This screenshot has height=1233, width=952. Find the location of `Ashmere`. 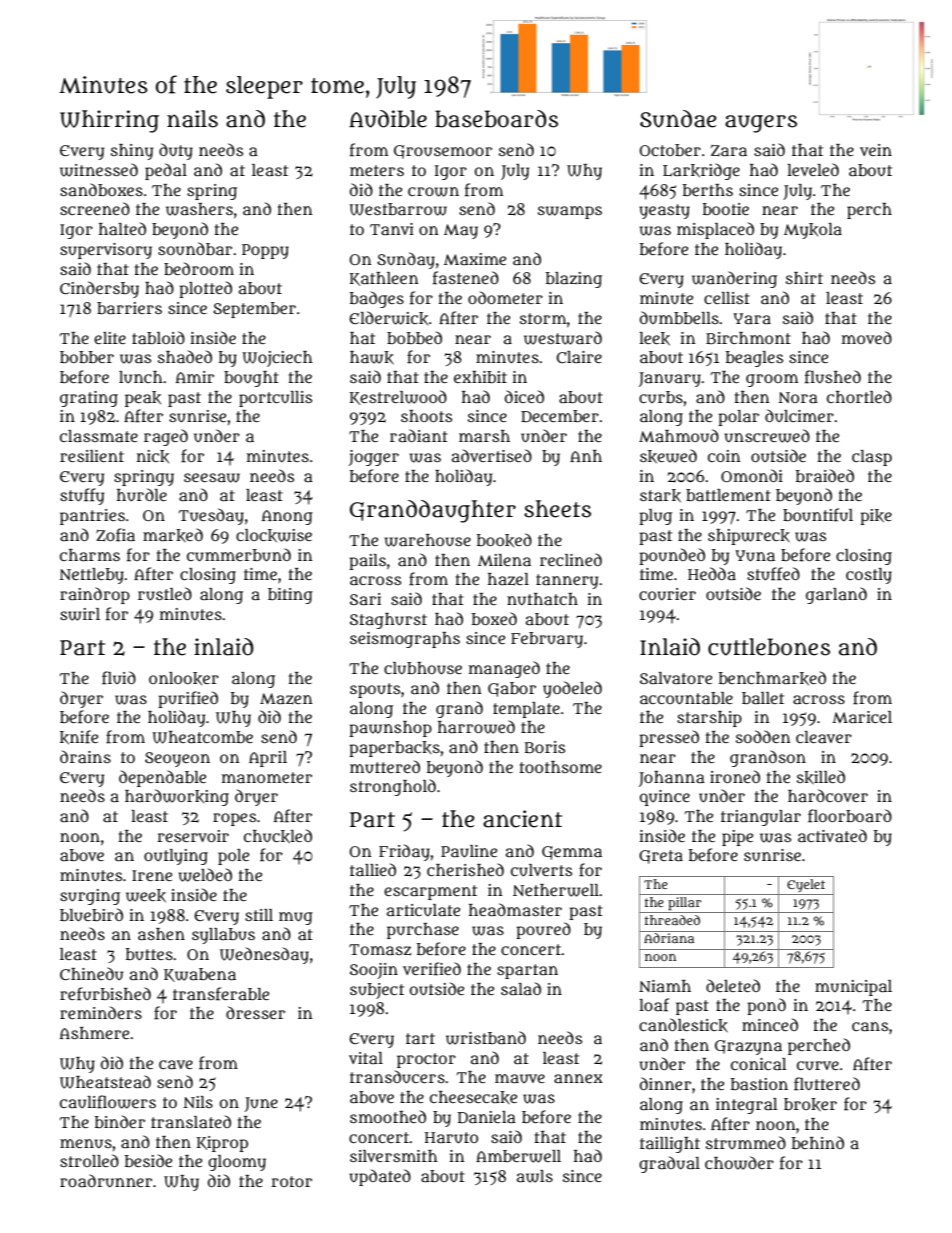

Ashmere is located at coordinates (94, 1033).
